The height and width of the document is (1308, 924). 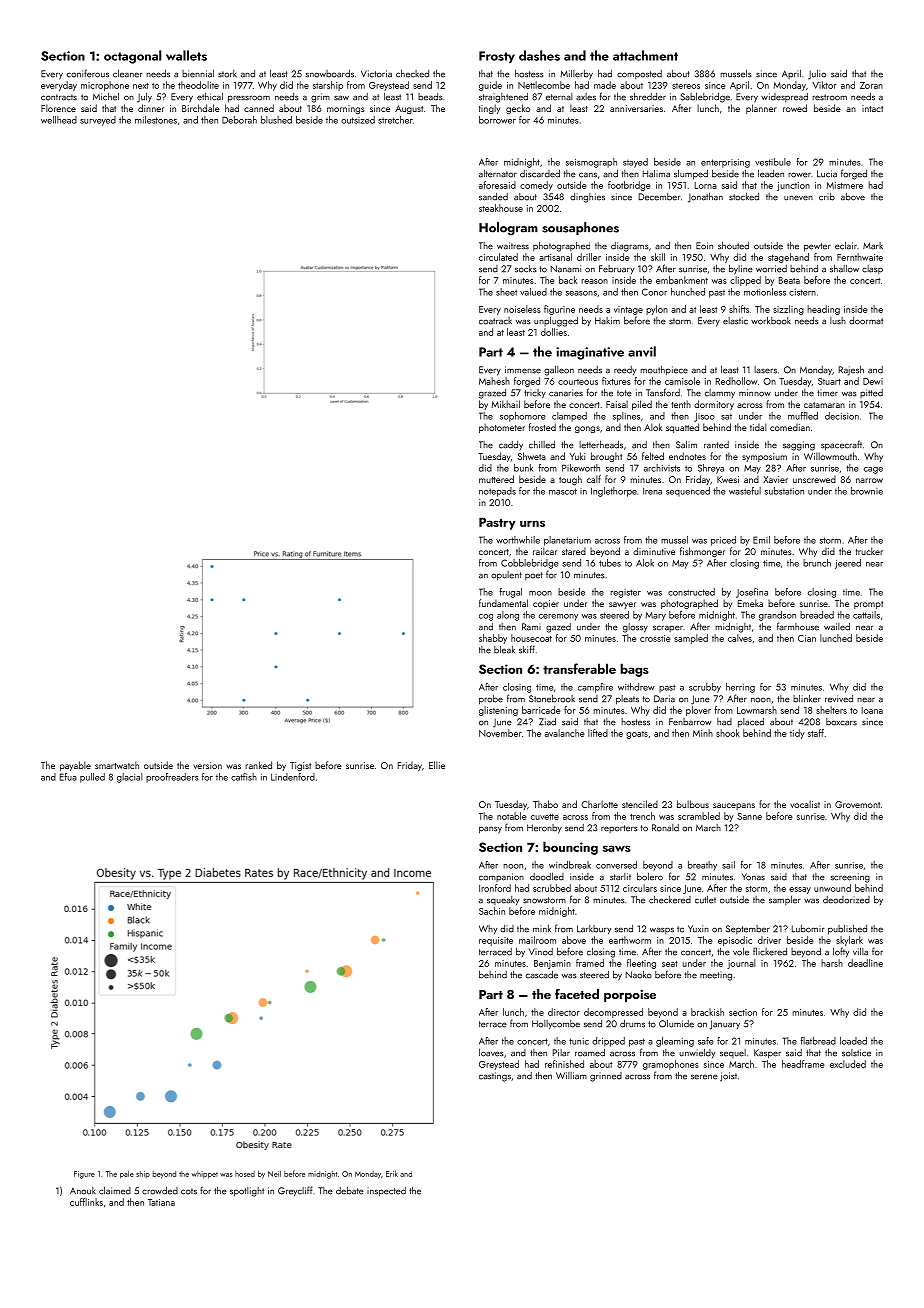 I want to click on coniferous, so click(x=88, y=73).
